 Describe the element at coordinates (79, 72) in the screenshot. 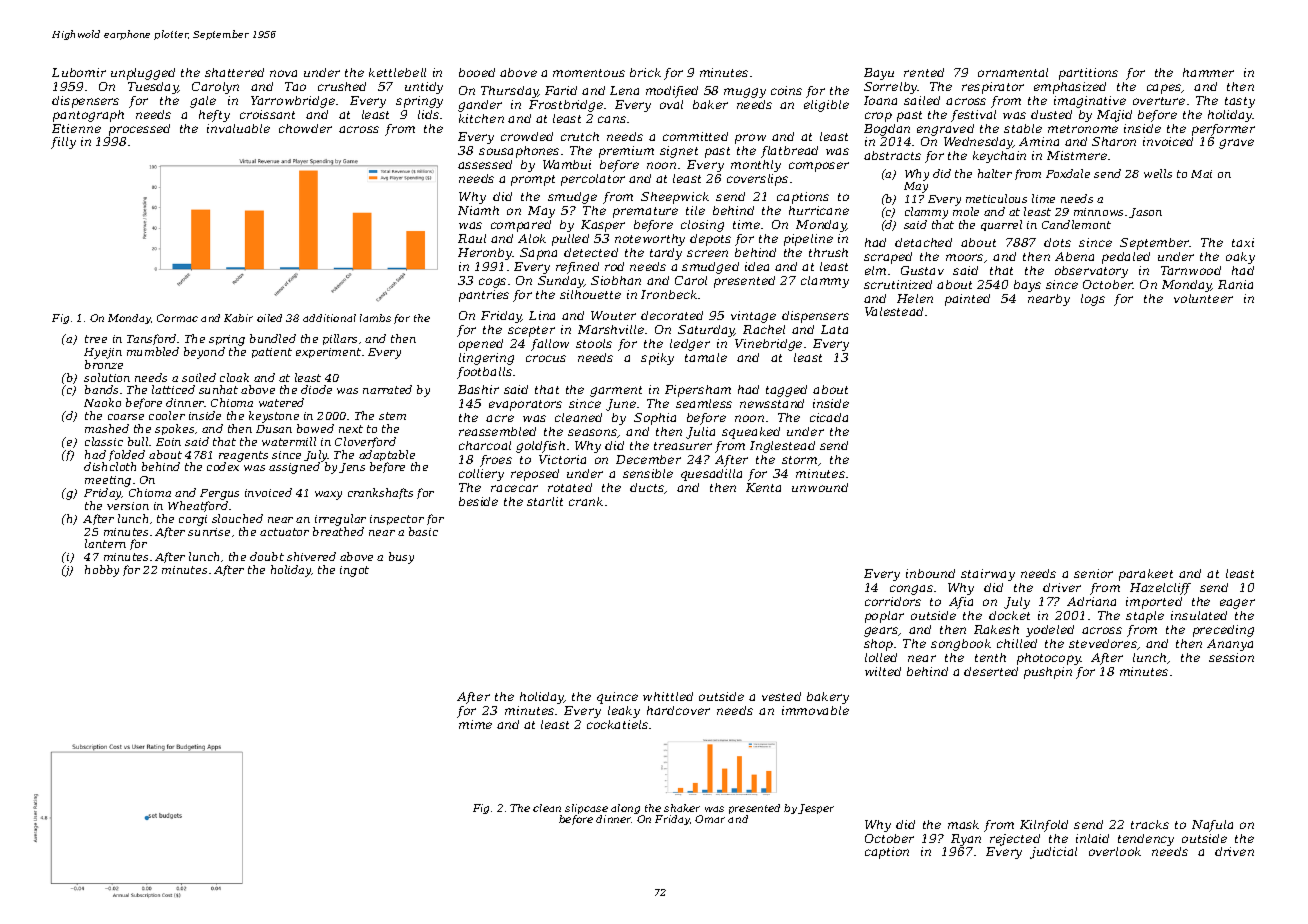

I see `Lubomir` at that location.
